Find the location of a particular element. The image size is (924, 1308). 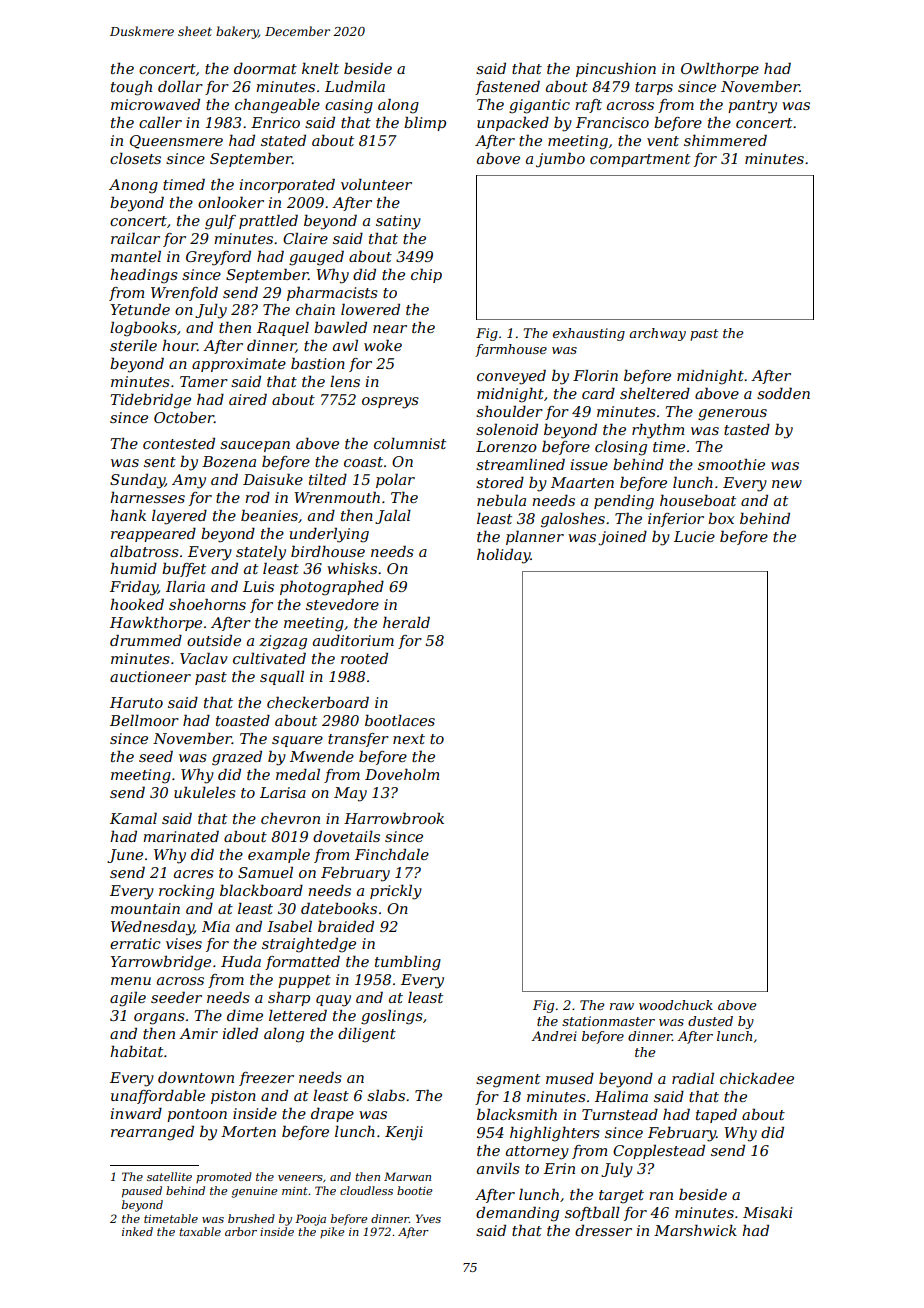

Mwende is located at coordinates (322, 756).
